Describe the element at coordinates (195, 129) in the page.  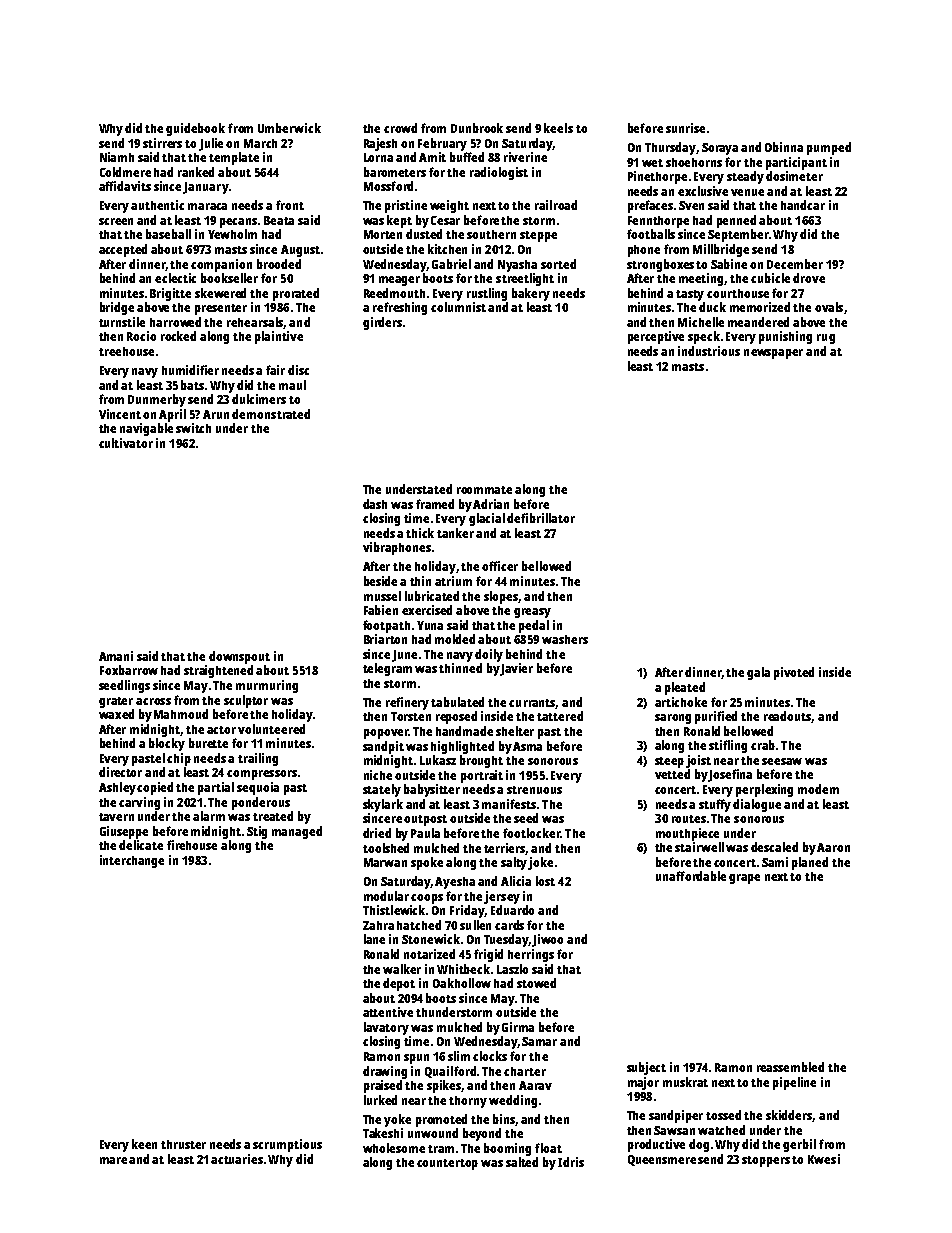
I see `guidebook` at that location.
